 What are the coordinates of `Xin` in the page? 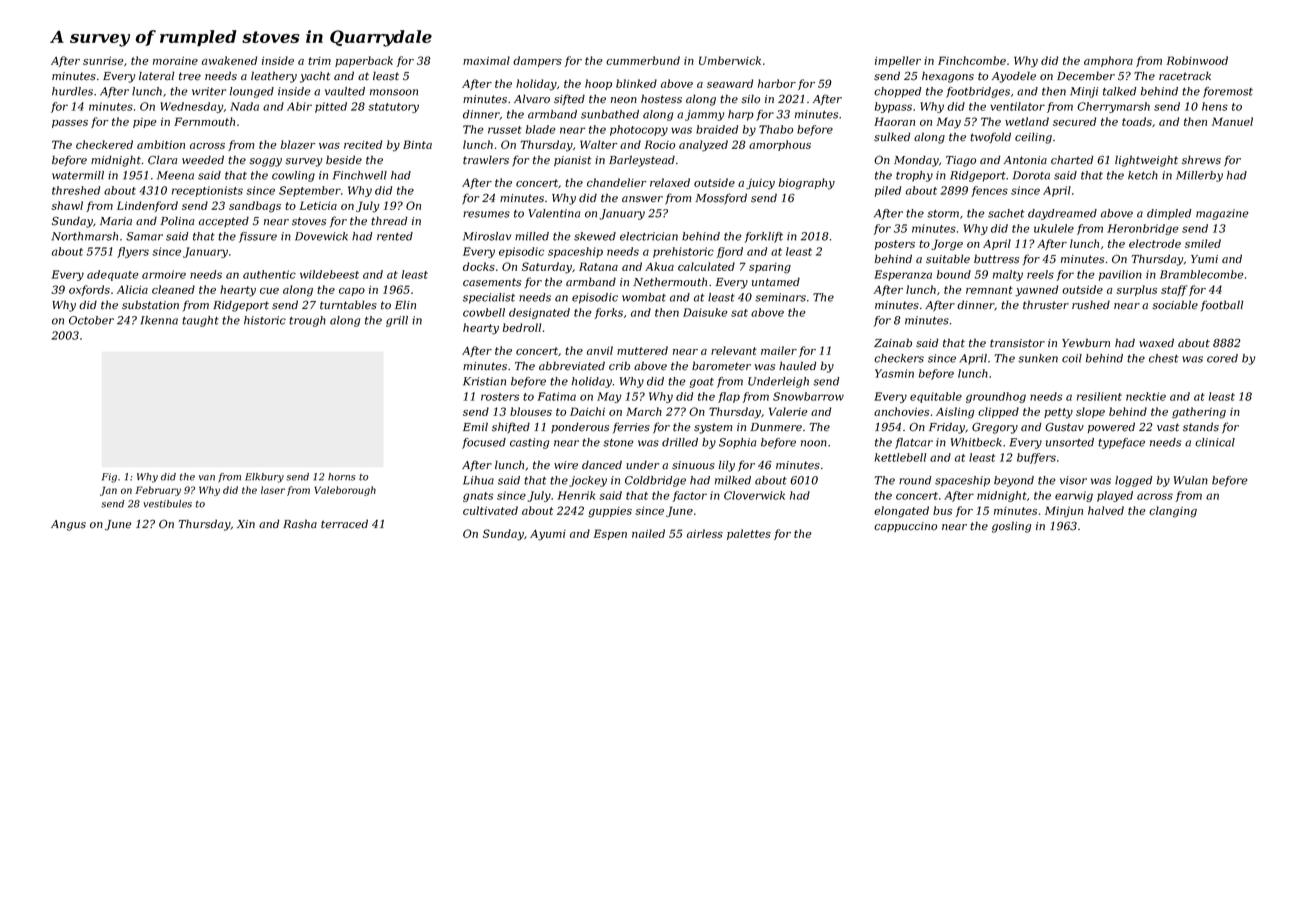 It's located at (246, 524).
